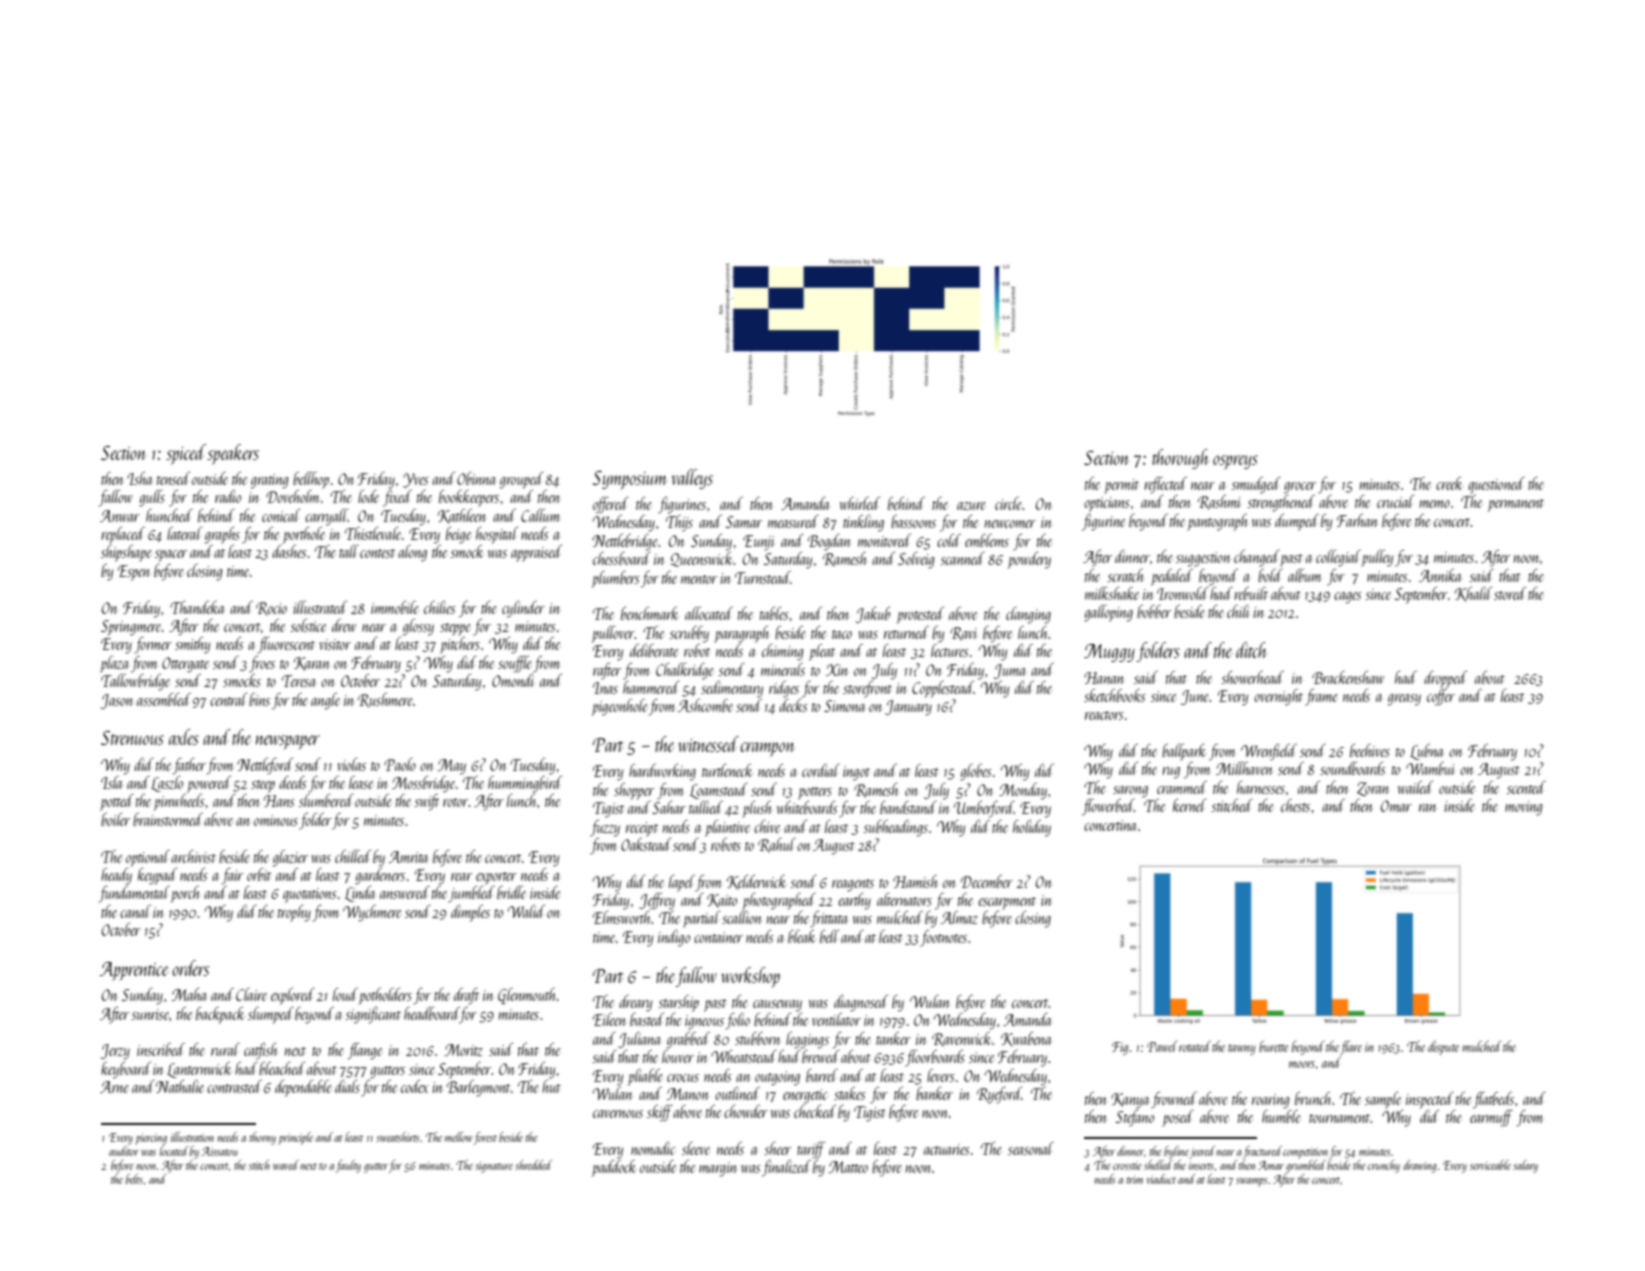  I want to click on nomadic, so click(653, 1148).
